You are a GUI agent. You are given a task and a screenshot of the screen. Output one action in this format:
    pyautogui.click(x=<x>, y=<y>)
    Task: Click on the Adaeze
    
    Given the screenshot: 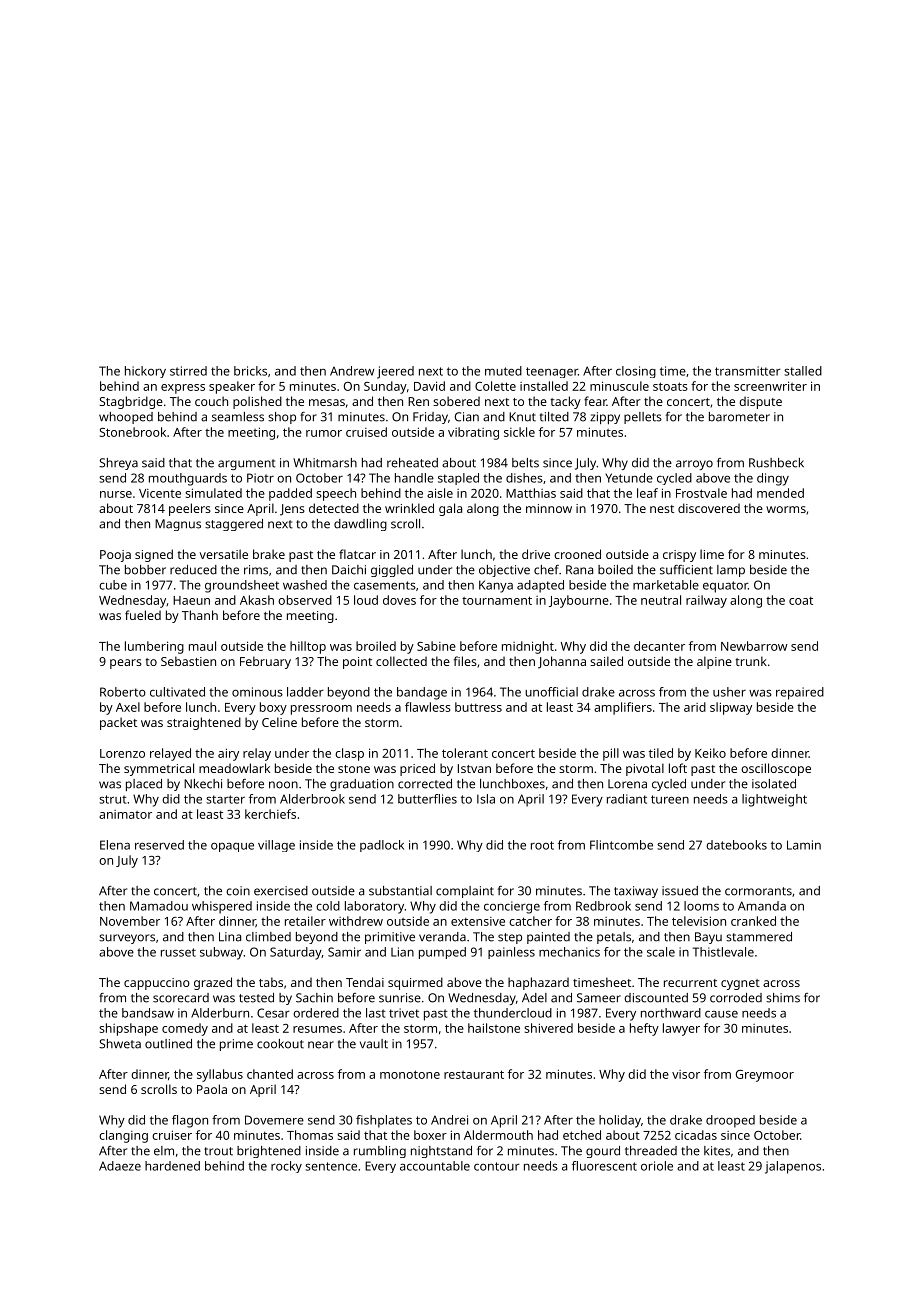 What is the action you would take?
    pyautogui.click(x=120, y=1166)
